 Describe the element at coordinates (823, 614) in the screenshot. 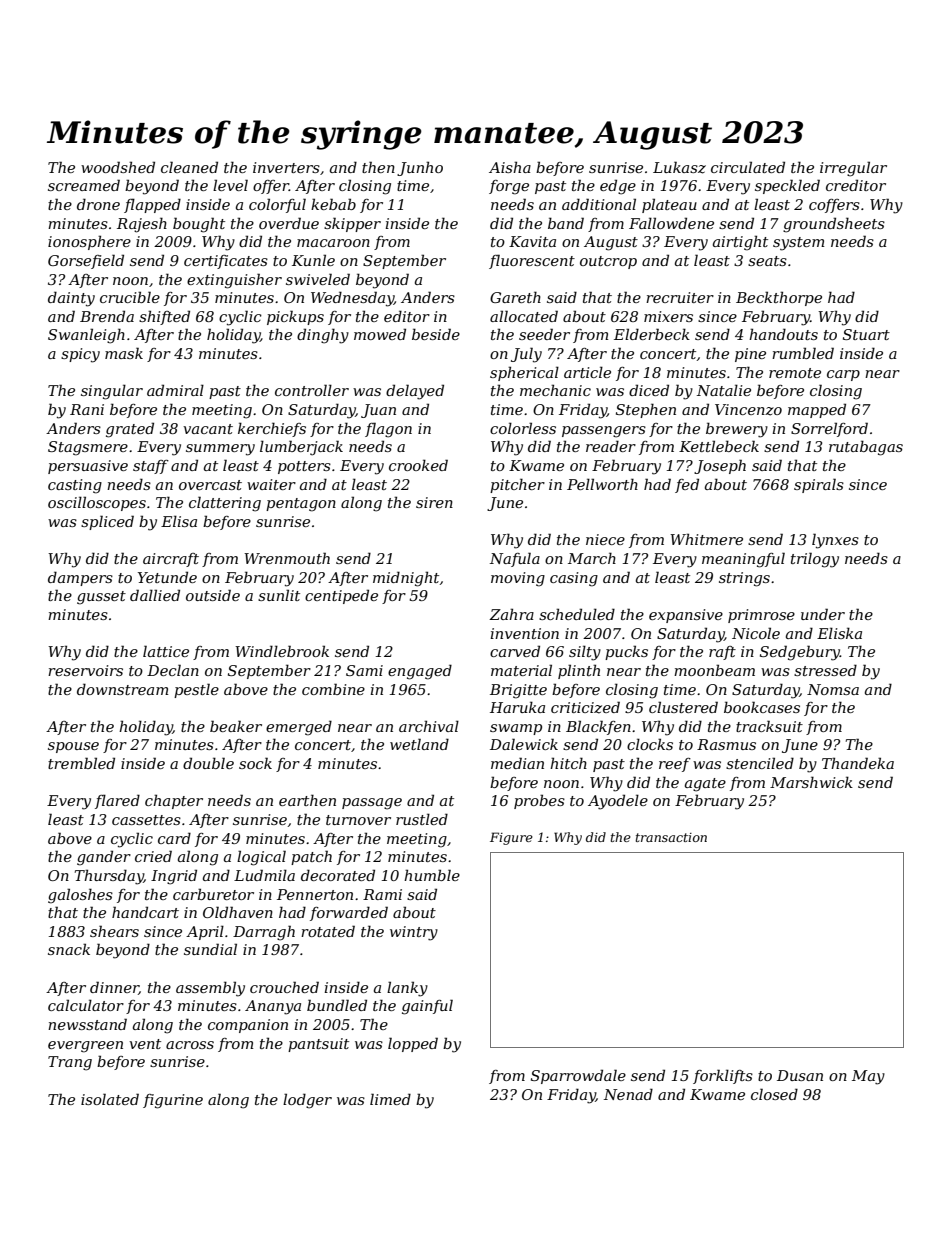

I see `under` at that location.
